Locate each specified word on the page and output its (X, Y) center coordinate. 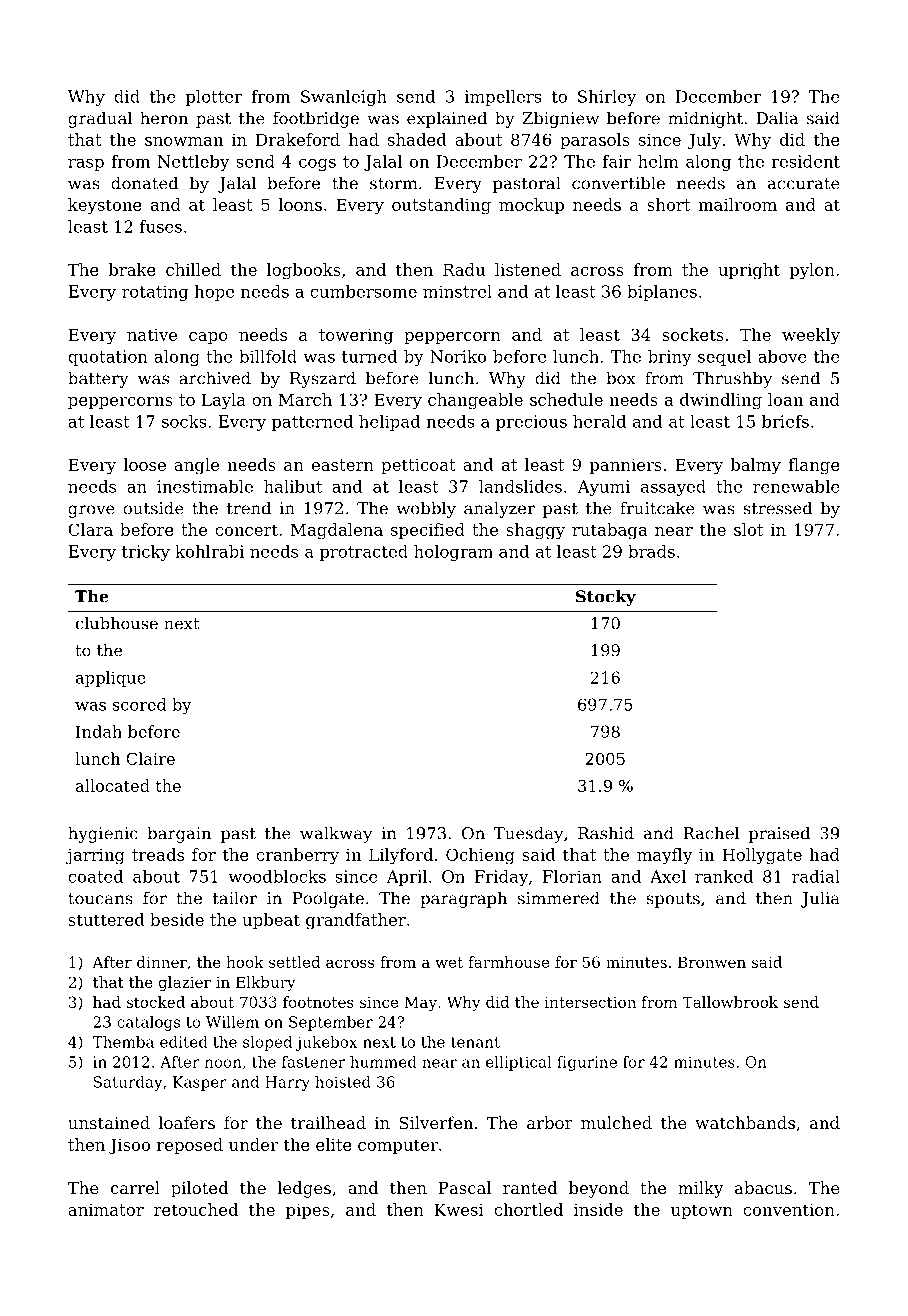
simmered (559, 898)
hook (245, 962)
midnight (705, 119)
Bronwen (712, 962)
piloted (200, 1189)
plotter (214, 98)
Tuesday (528, 834)
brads (651, 551)
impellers (503, 98)
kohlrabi (209, 551)
